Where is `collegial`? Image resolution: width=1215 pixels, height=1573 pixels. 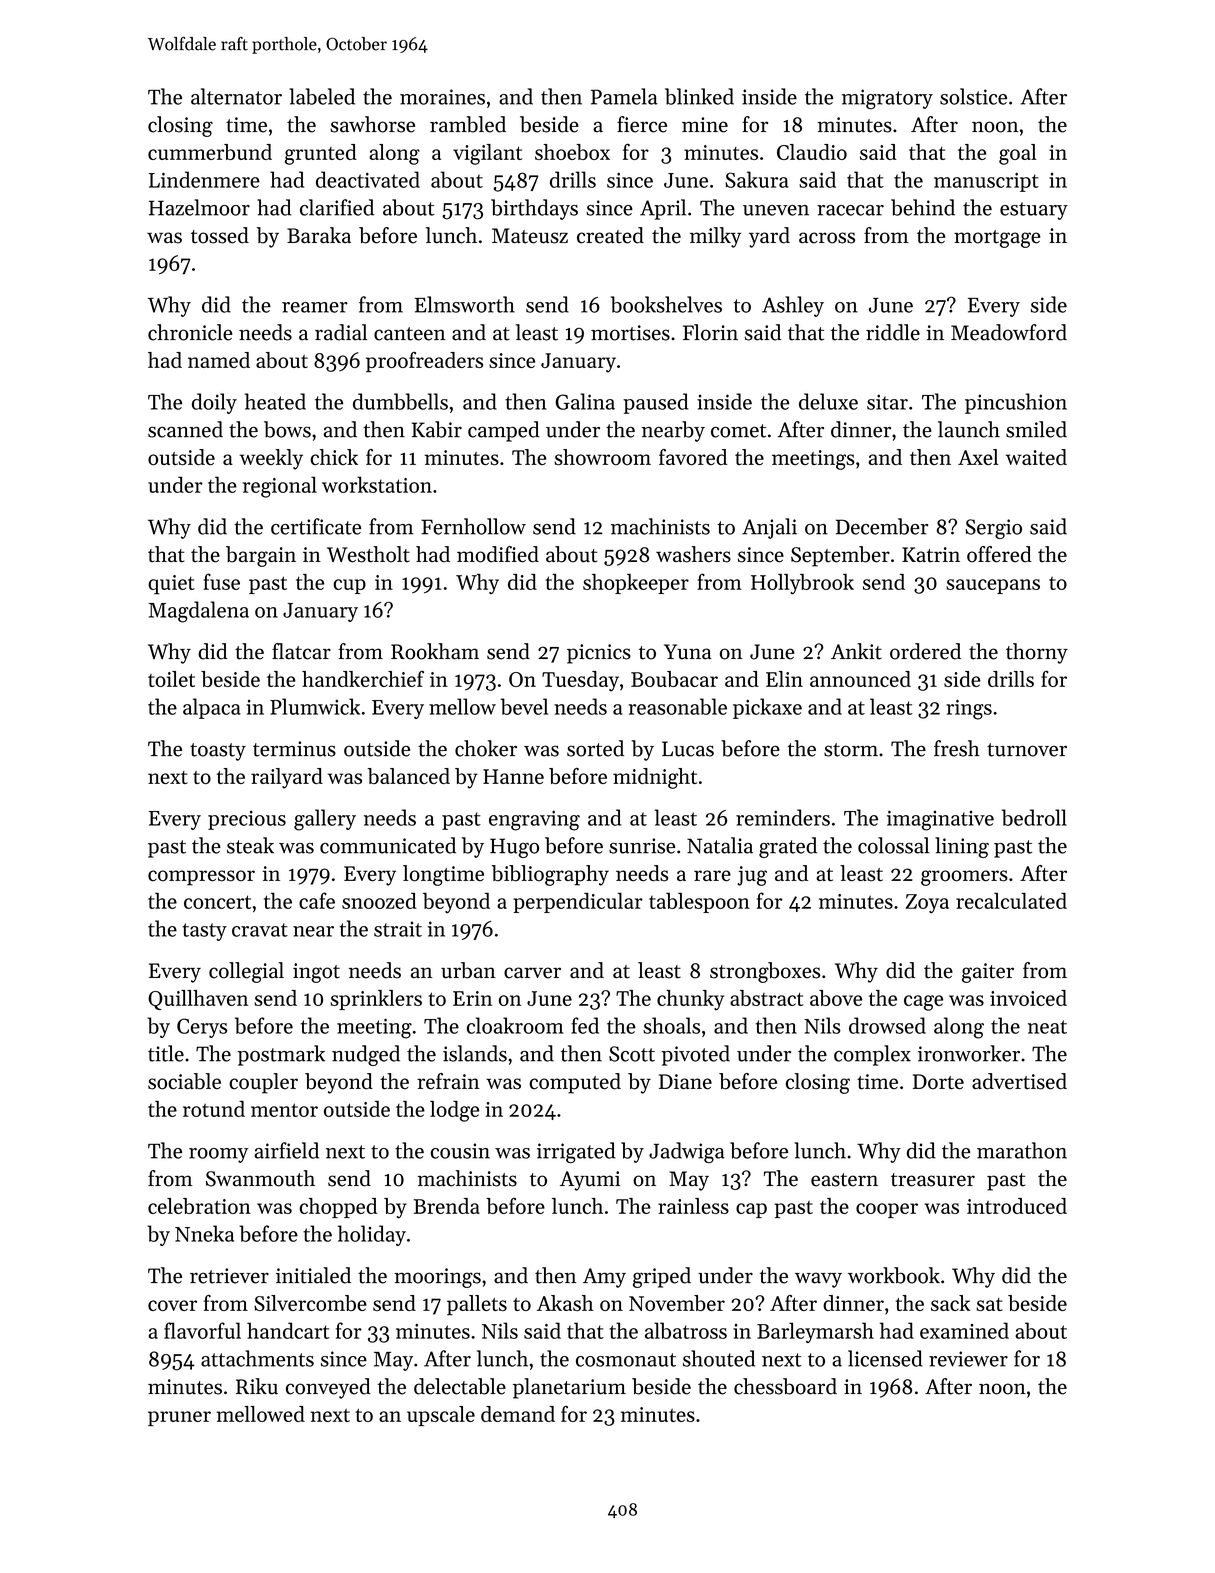
collegial is located at coordinates (246, 972).
